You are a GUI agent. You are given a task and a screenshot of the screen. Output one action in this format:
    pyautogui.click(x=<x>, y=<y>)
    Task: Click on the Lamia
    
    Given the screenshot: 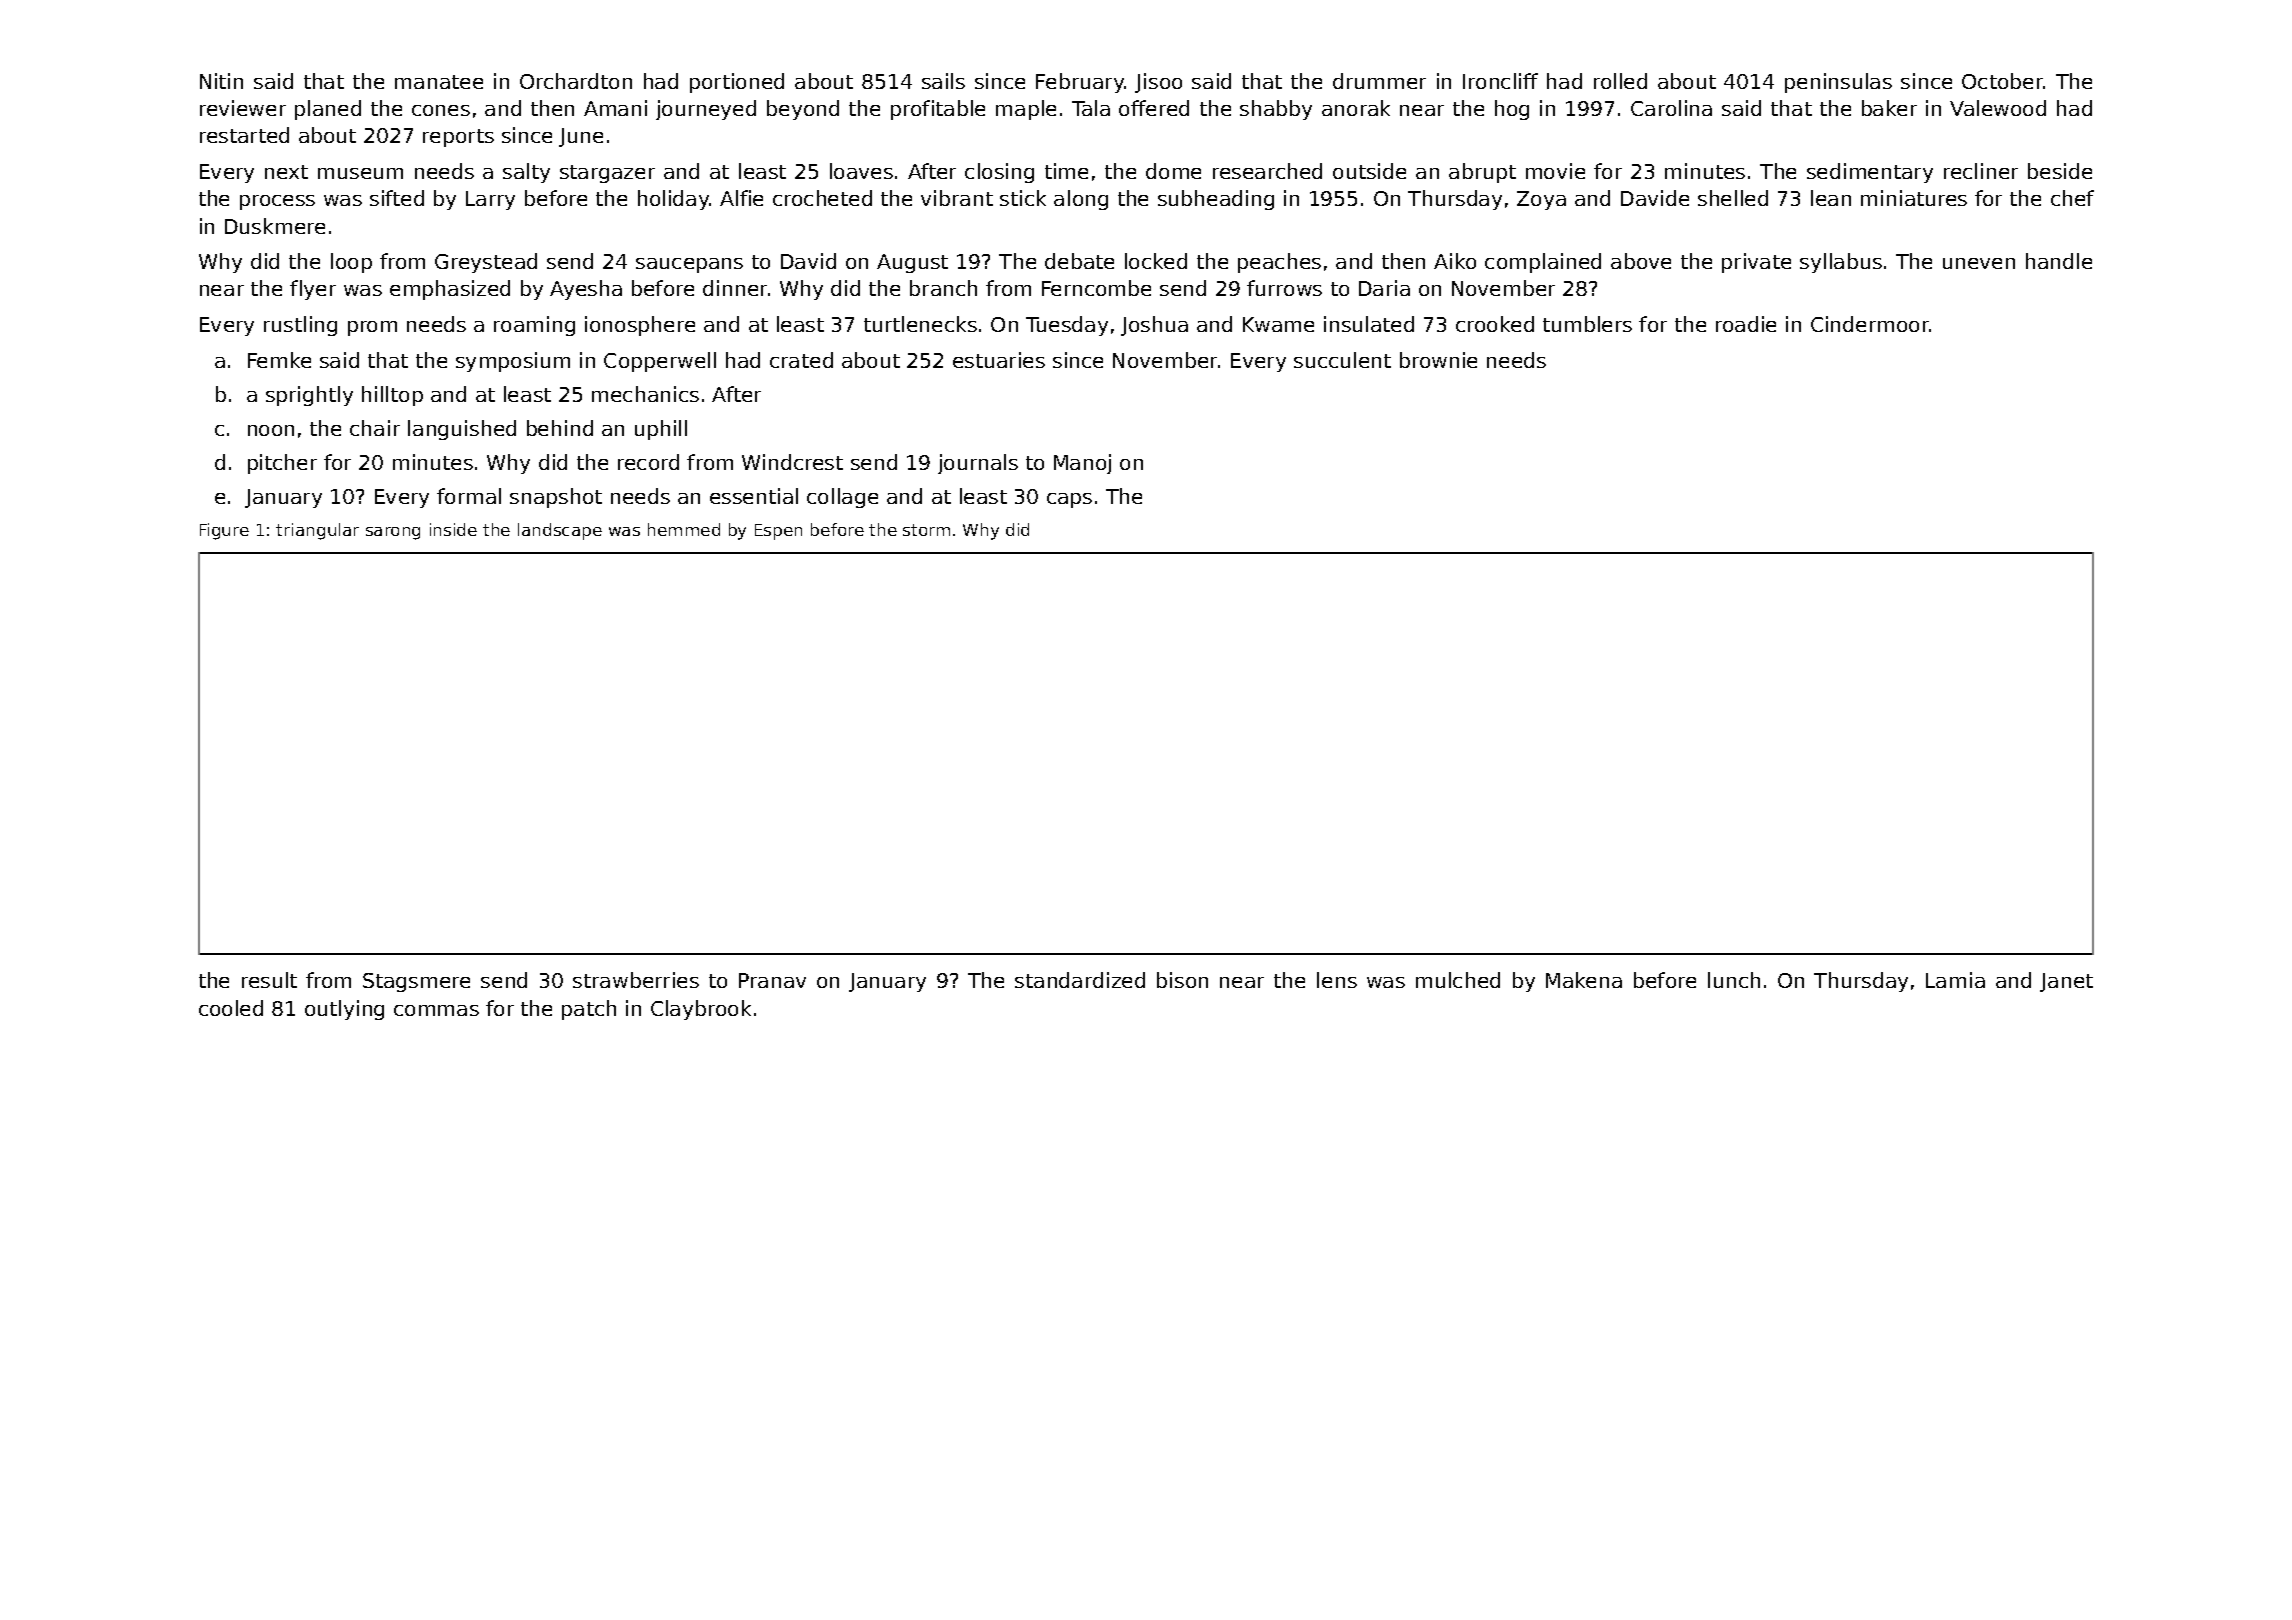 What is the action you would take?
    pyautogui.click(x=1955, y=980)
